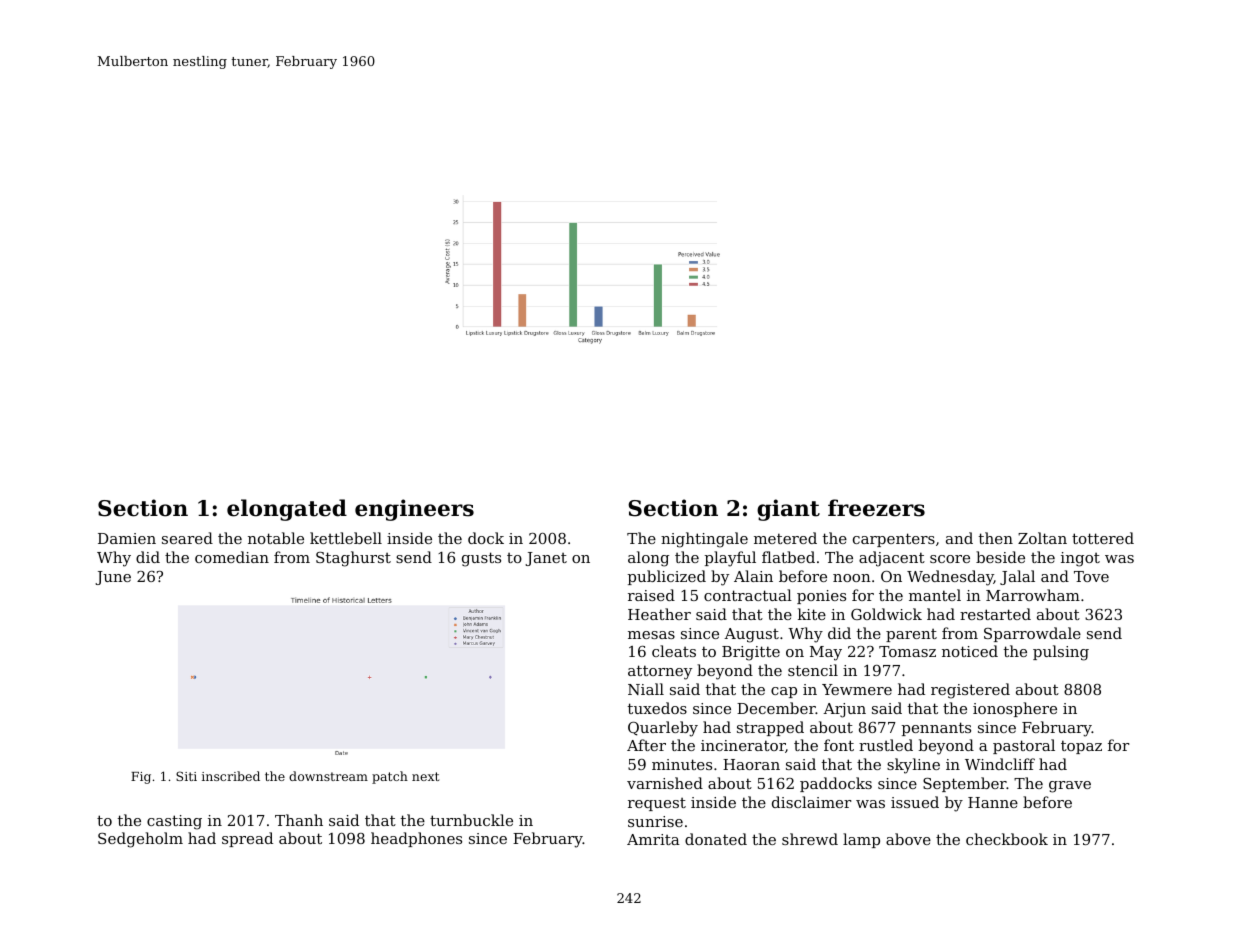 Image resolution: width=1233 pixels, height=952 pixels. Describe the element at coordinates (748, 595) in the page. I see `contractual` at that location.
